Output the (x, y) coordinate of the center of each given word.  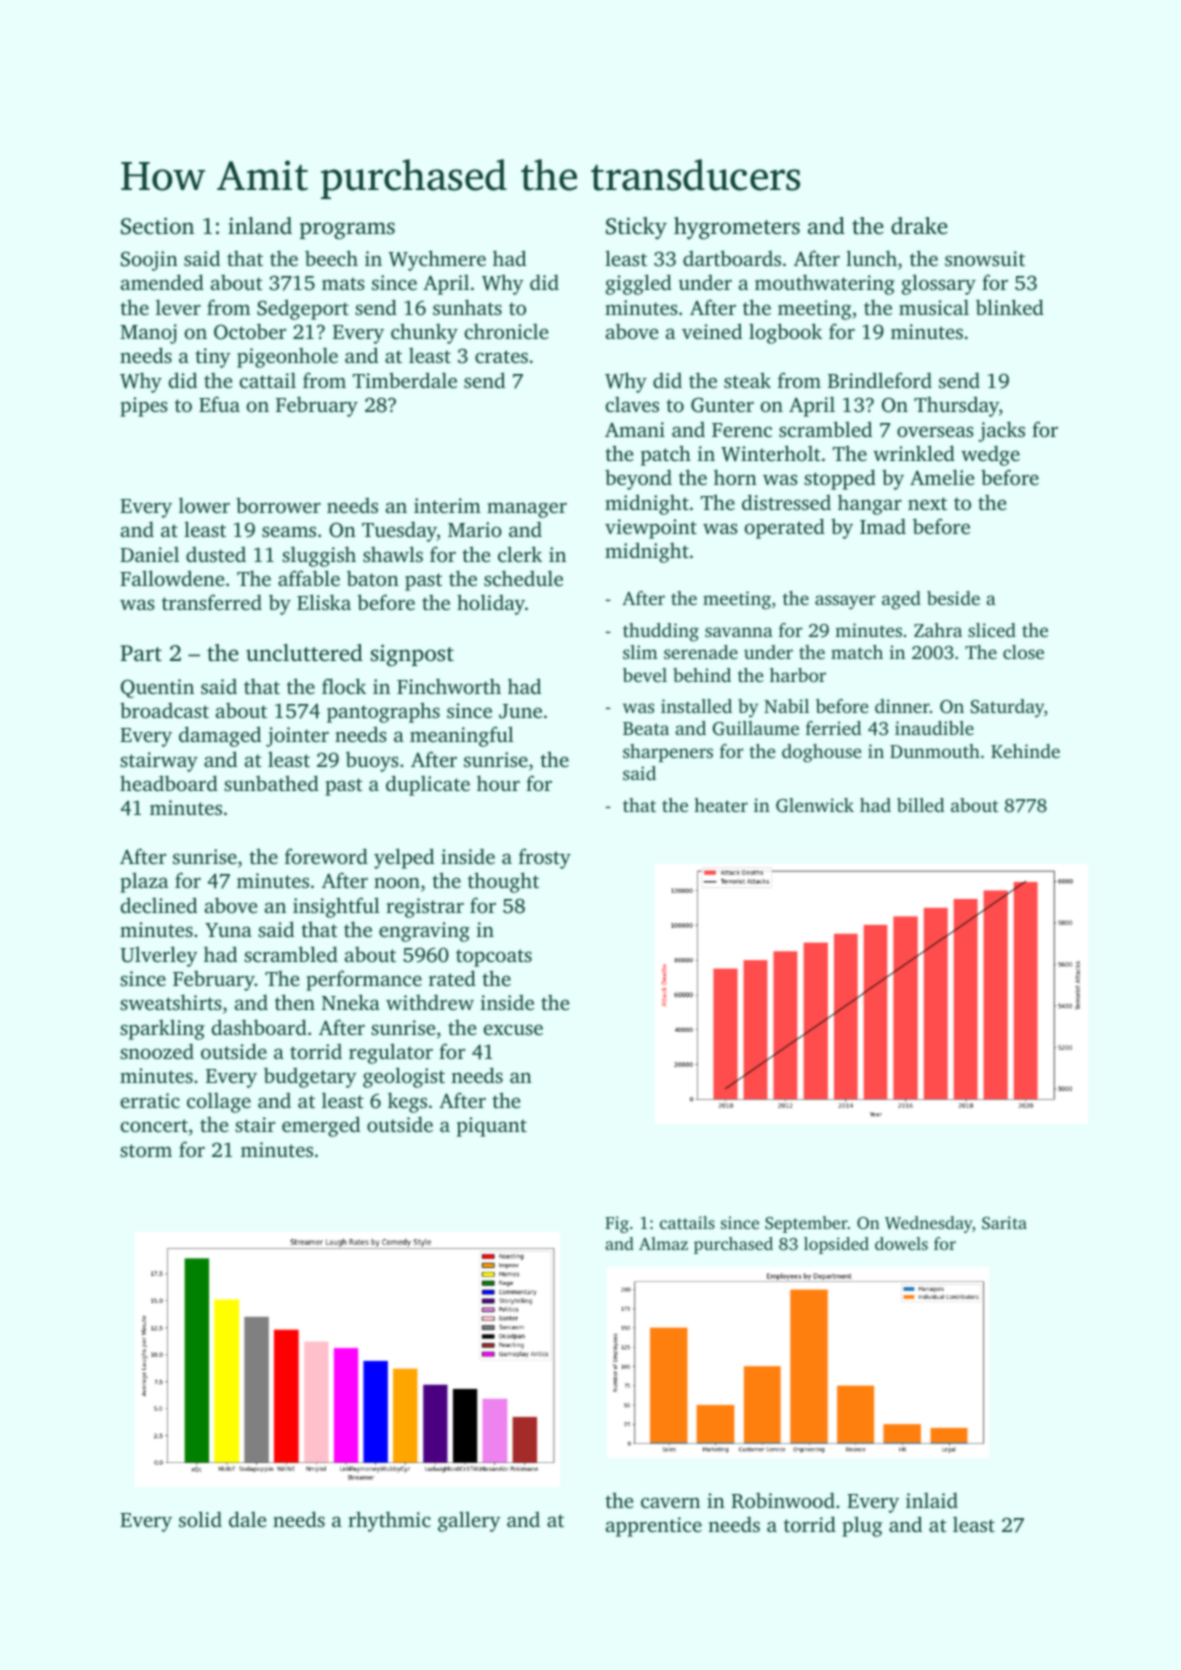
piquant (492, 1127)
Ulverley (159, 956)
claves (632, 404)
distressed (786, 502)
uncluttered (304, 653)
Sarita (1004, 1223)
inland (260, 226)
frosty (545, 858)
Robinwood (783, 1500)
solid (200, 1519)
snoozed (157, 1051)
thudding (661, 632)
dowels (901, 1243)
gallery (469, 1521)
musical (934, 307)
